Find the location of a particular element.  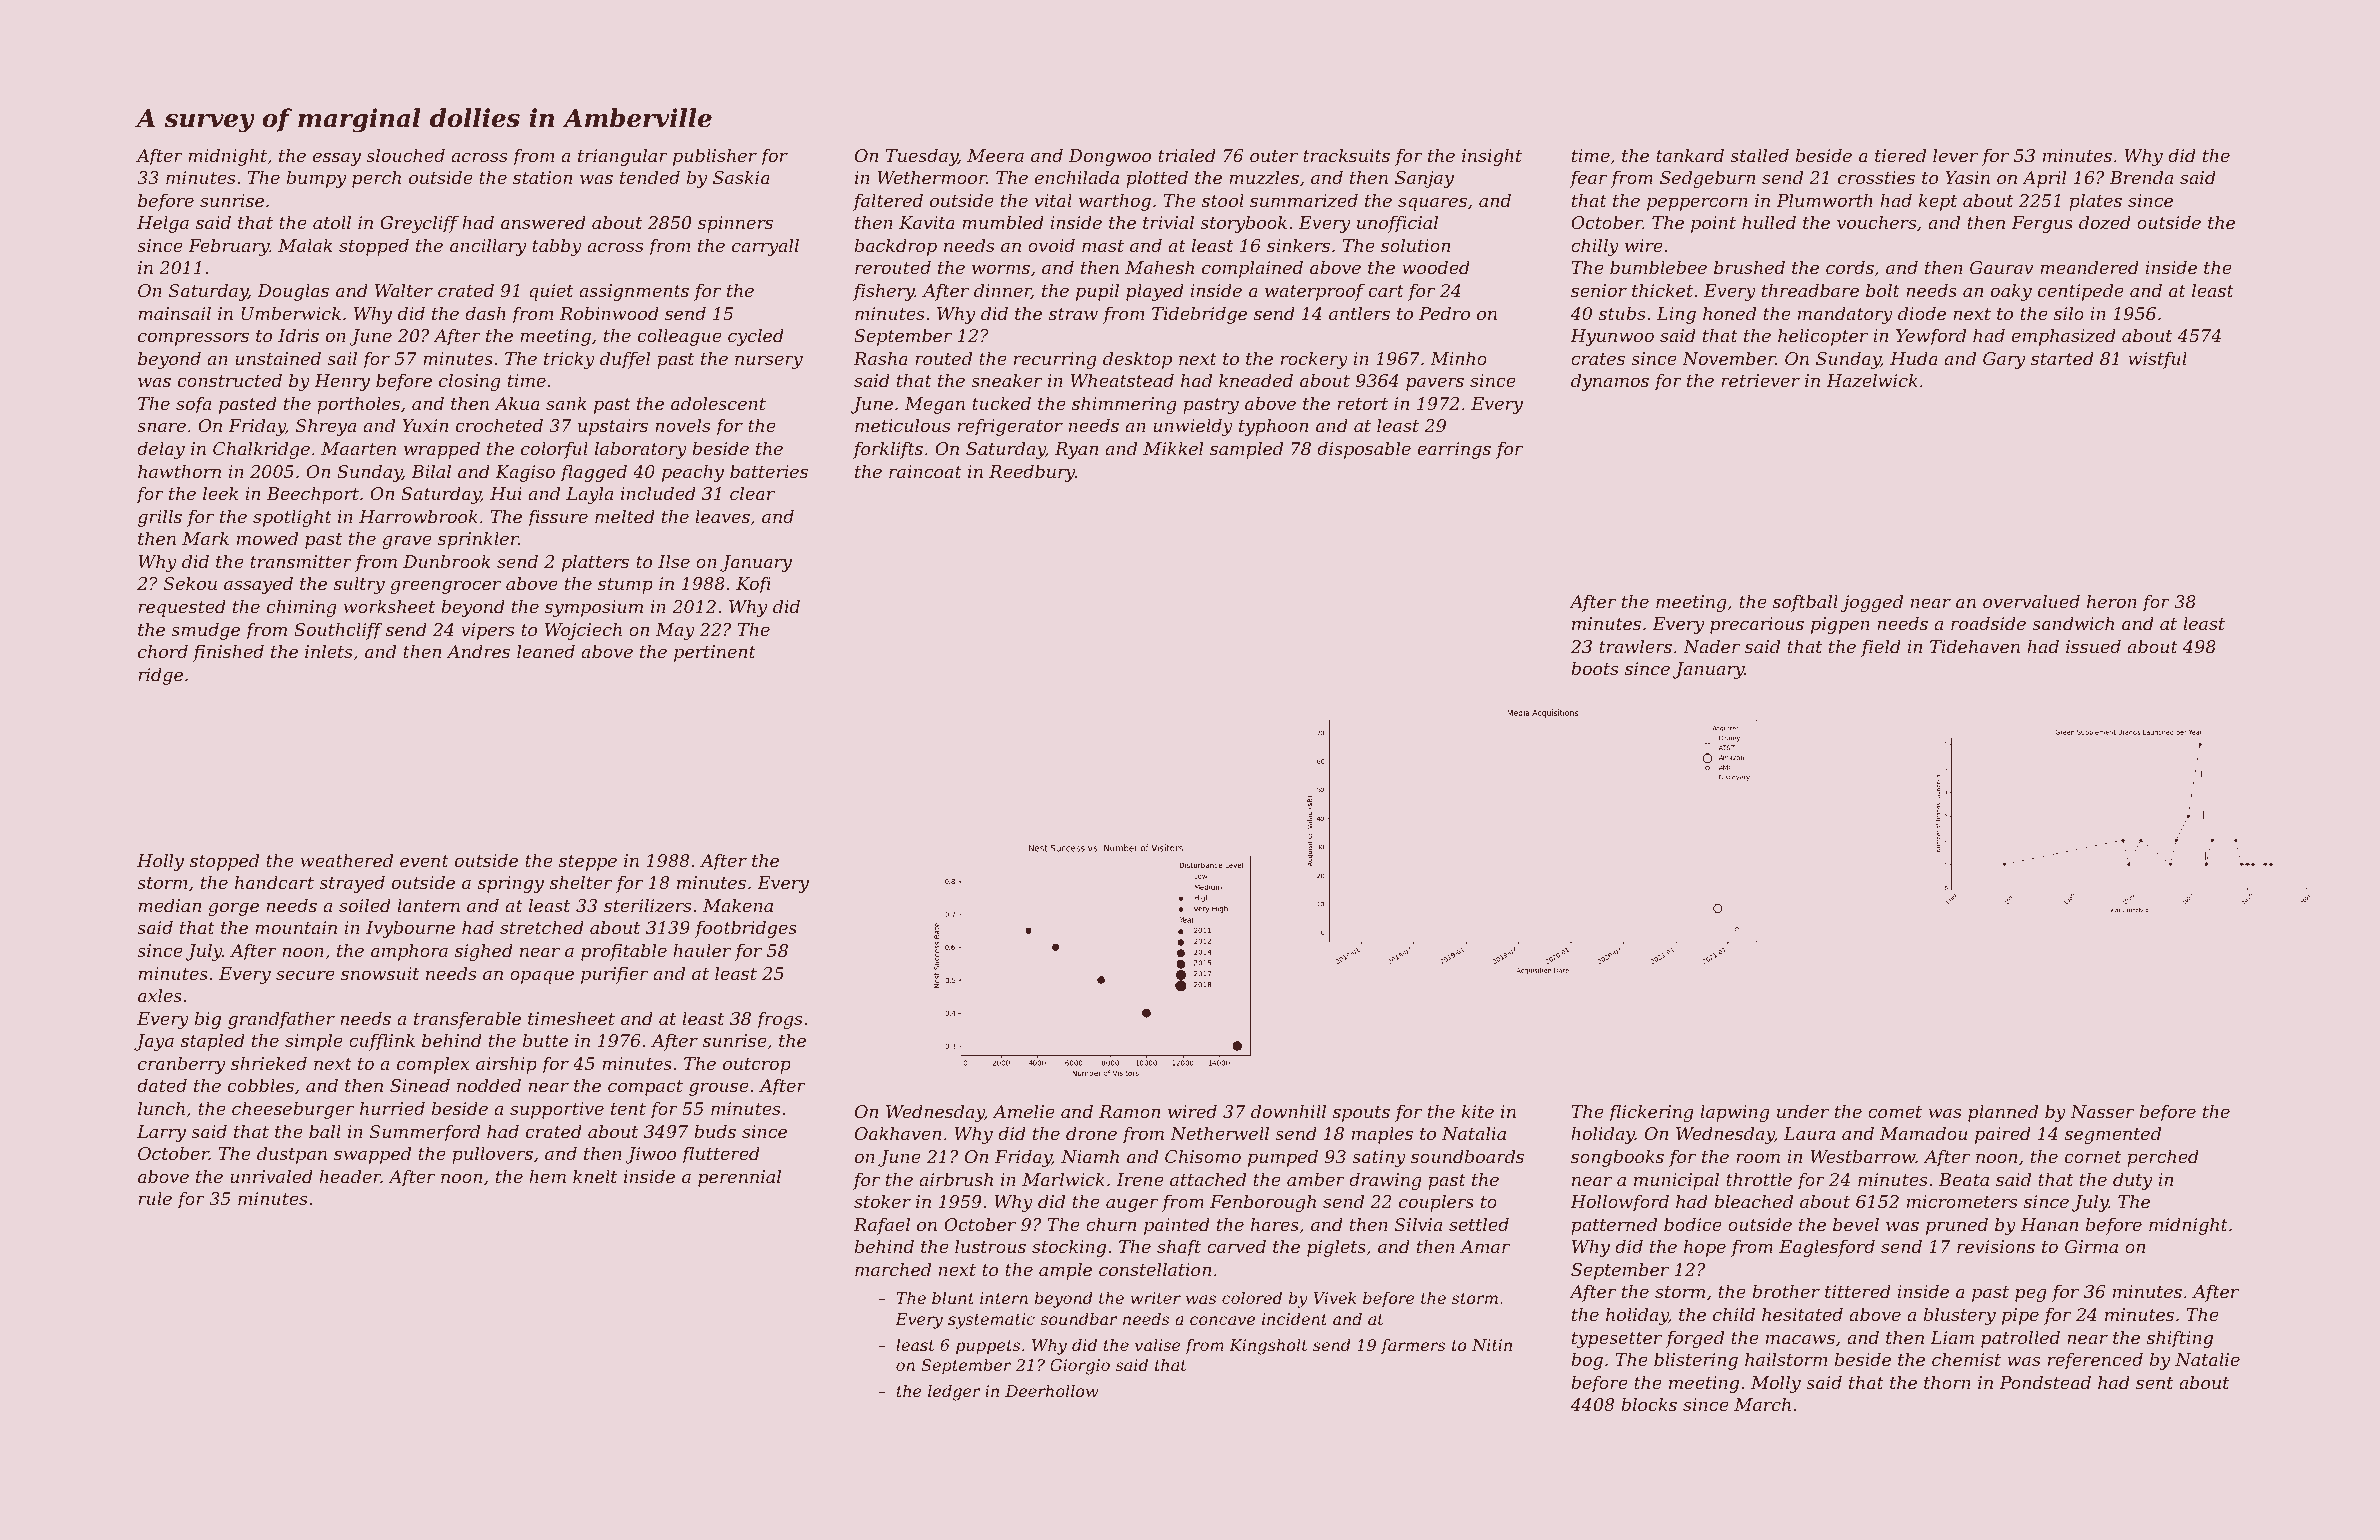

Makena is located at coordinates (738, 905).
